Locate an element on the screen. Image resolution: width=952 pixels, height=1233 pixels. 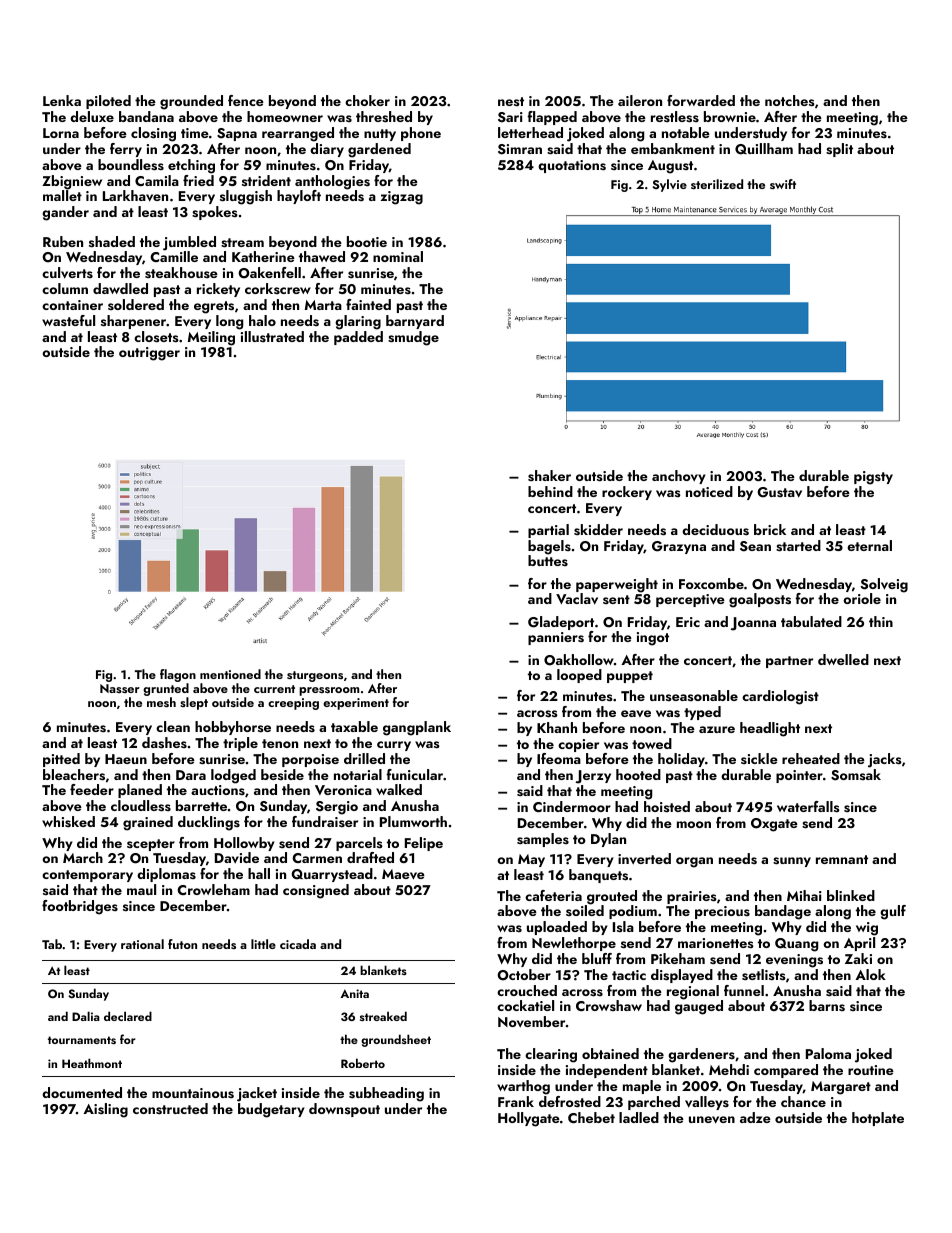
Sapna is located at coordinates (237, 134).
